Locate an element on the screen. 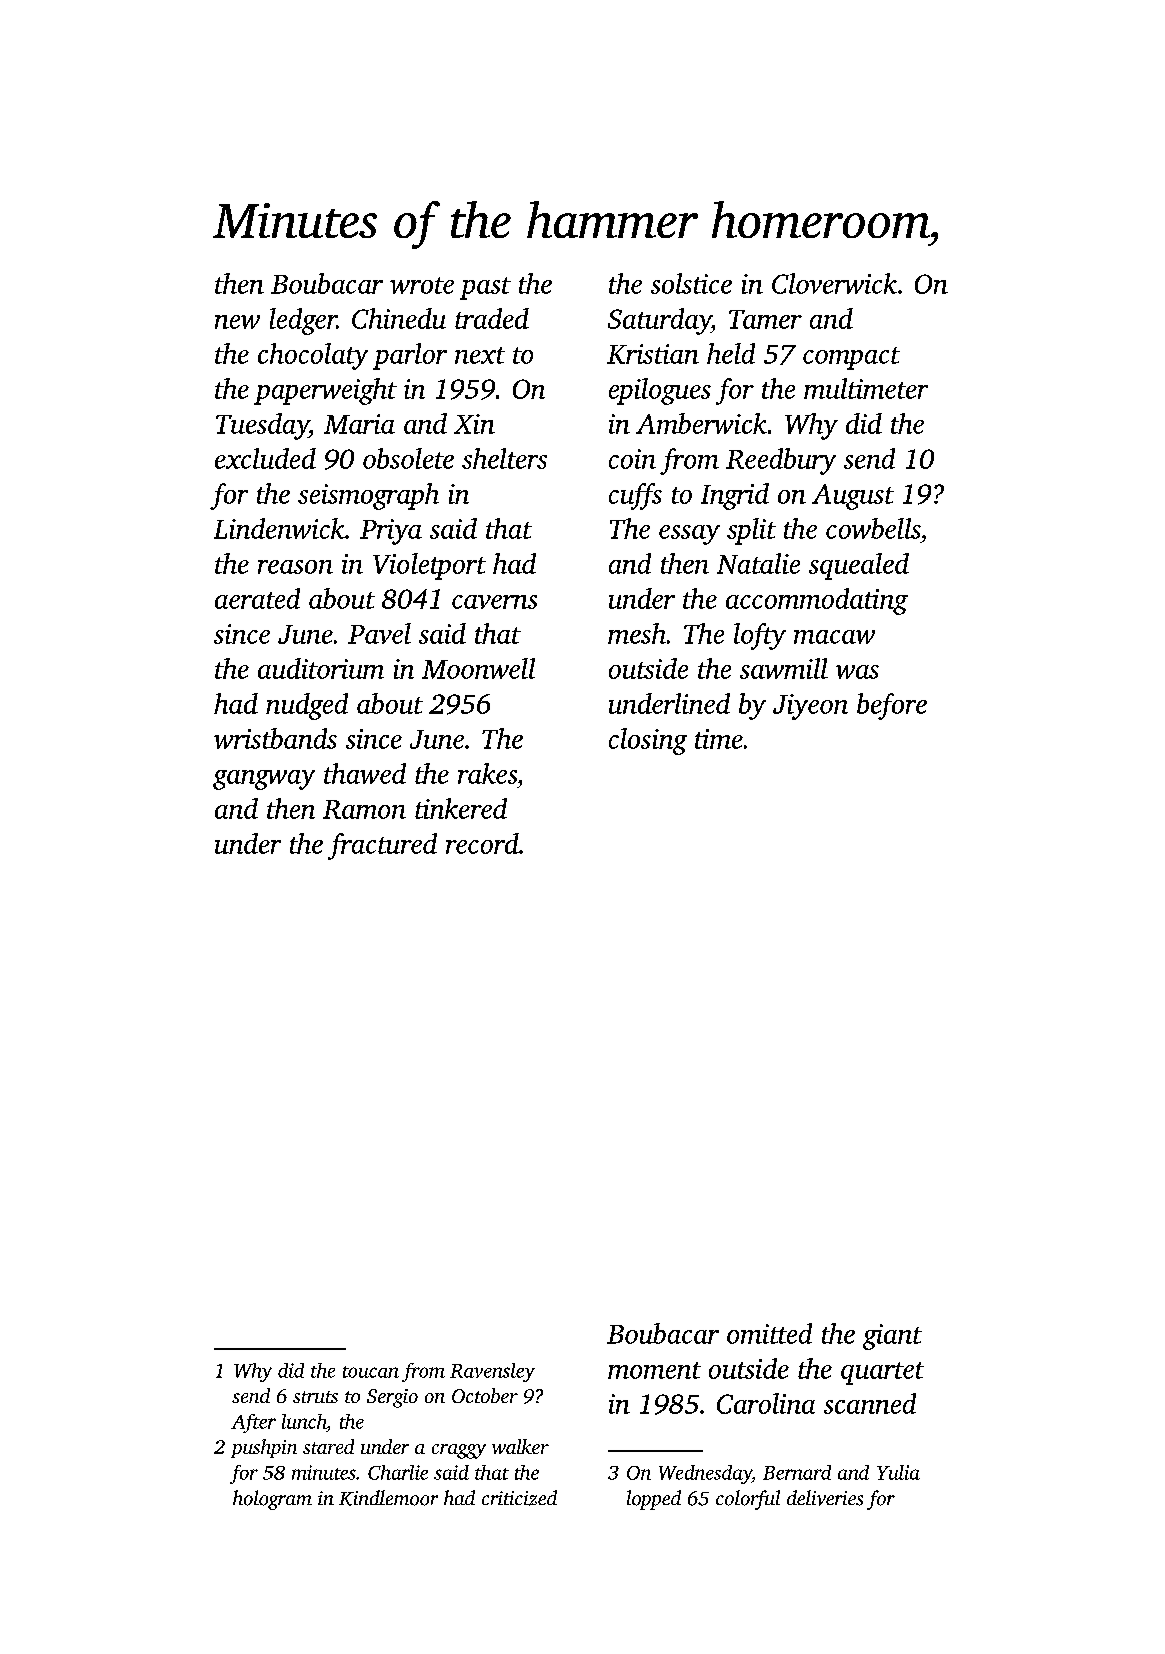 The height and width of the screenshot is (1654, 1165). lunch is located at coordinates (304, 1421).
